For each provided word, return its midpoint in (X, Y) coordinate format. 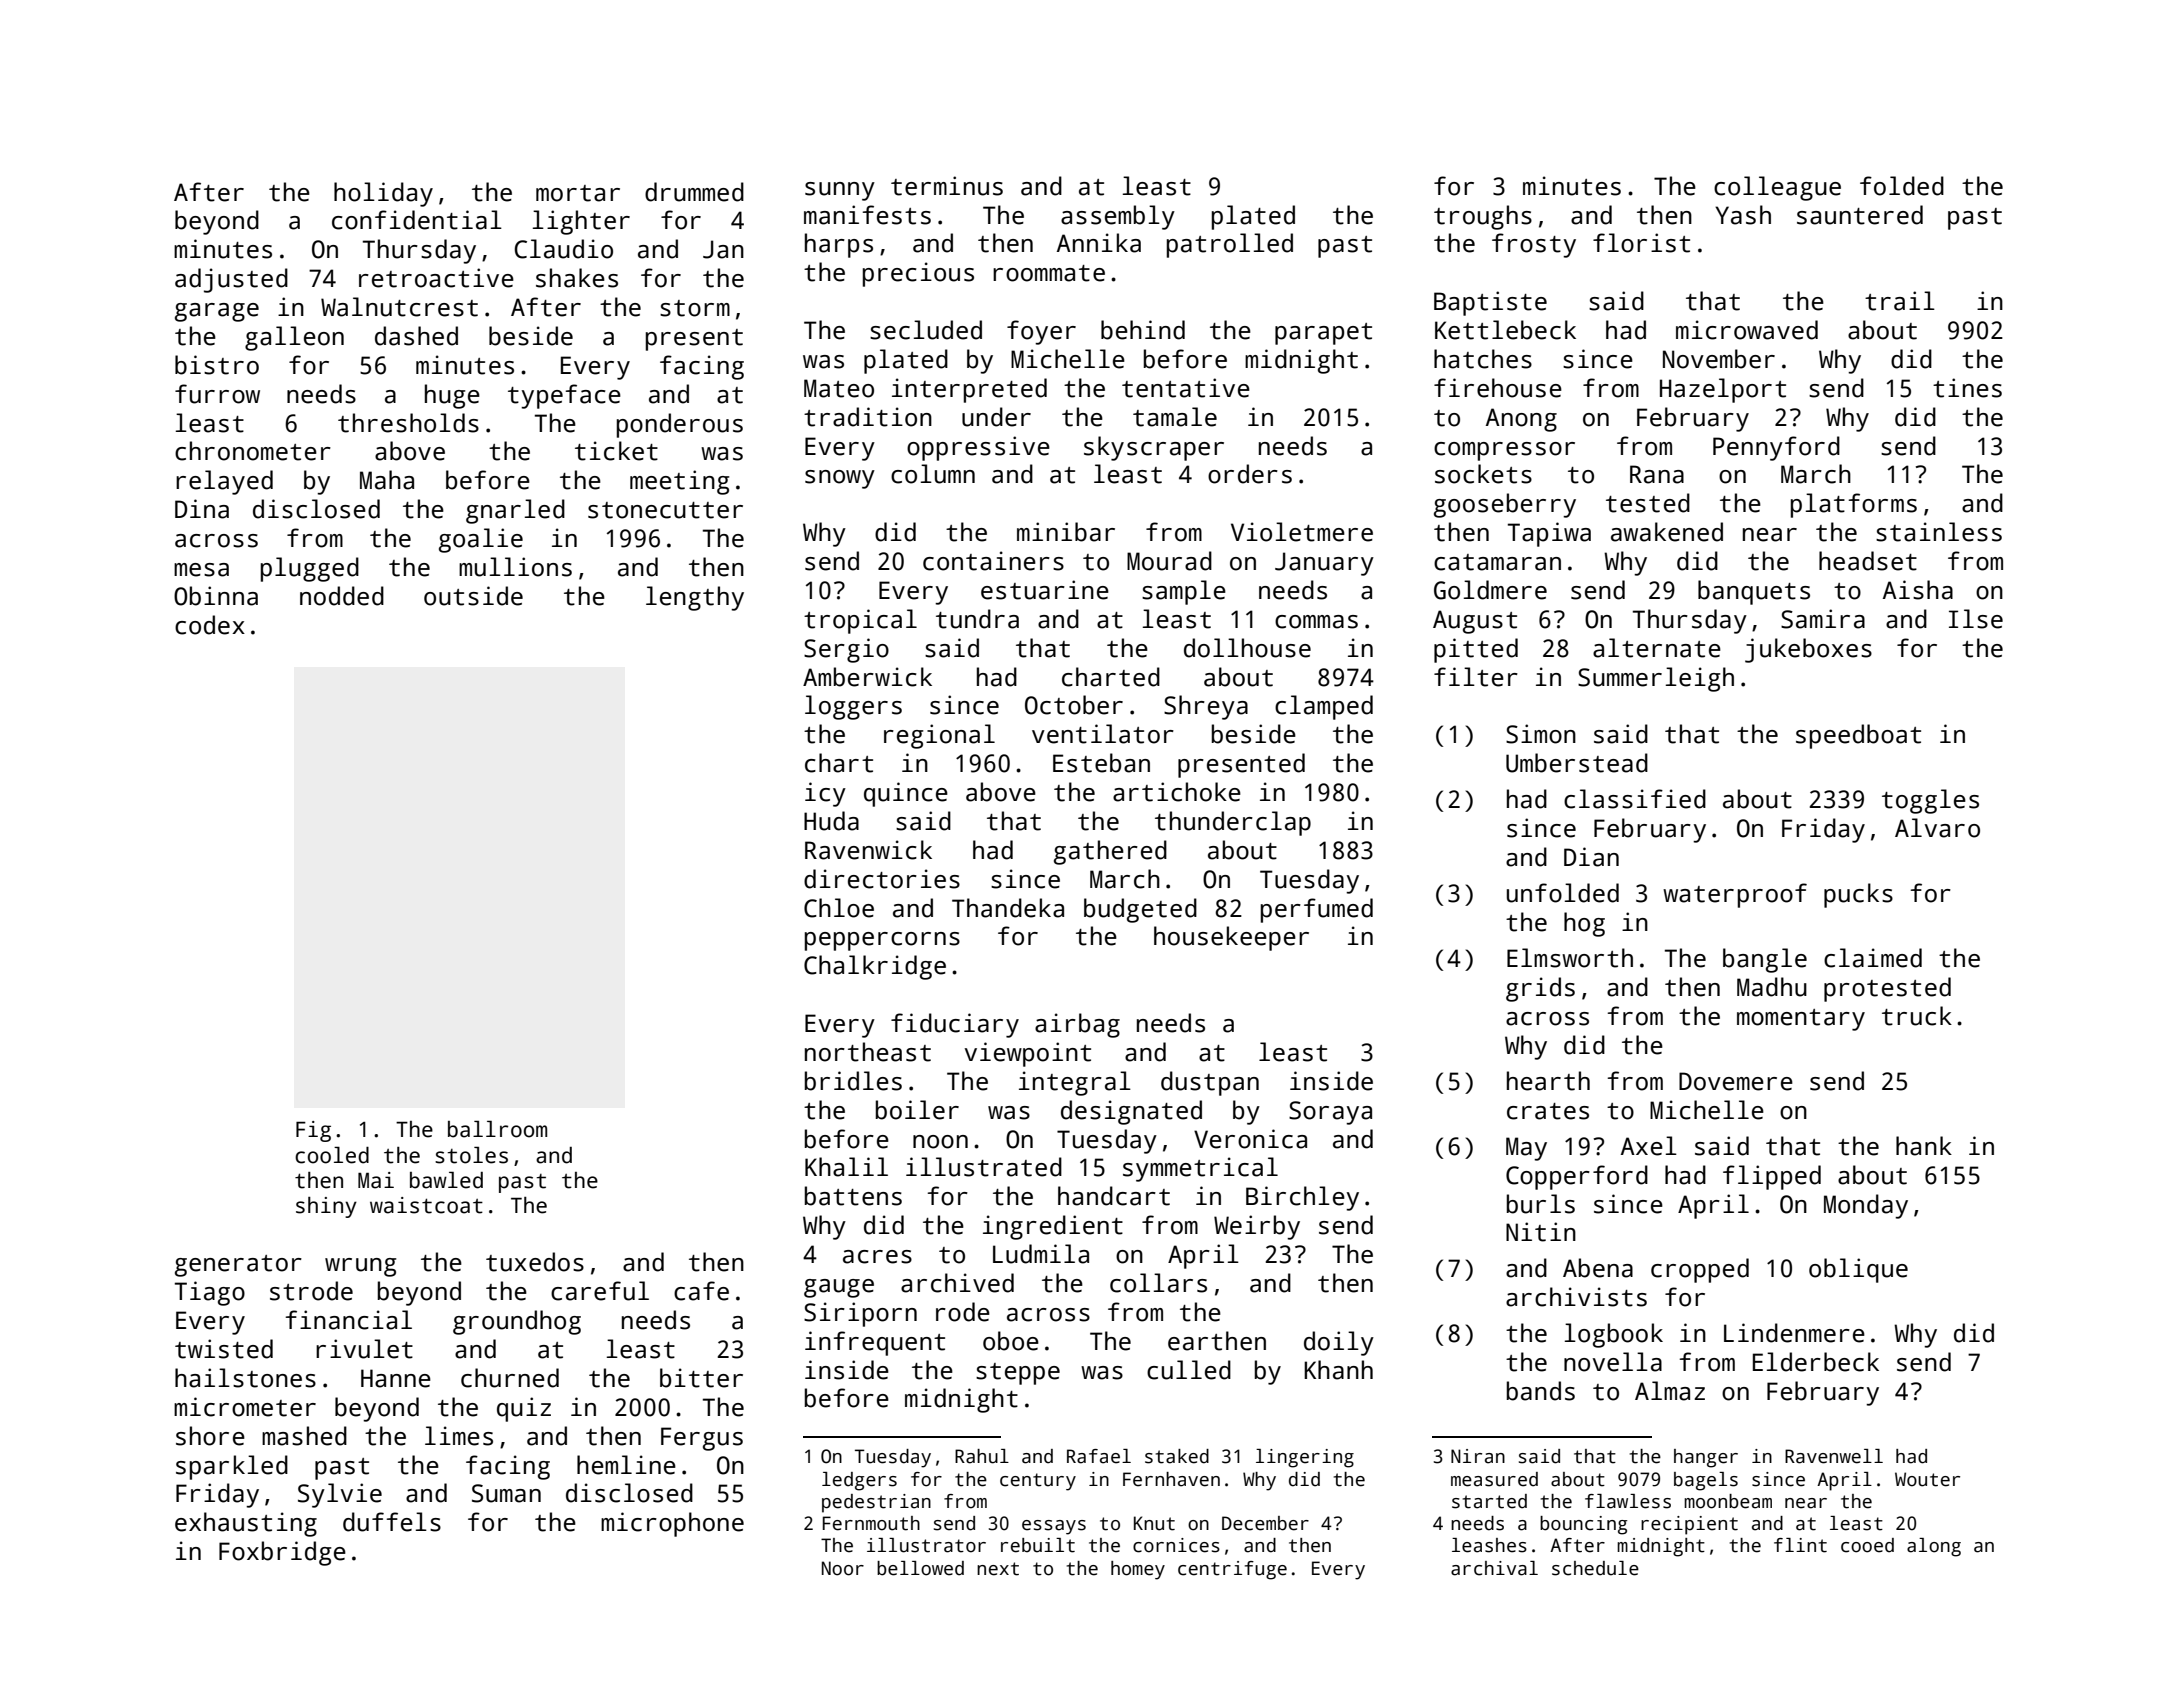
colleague (1777, 188)
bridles (853, 1081)
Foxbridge (282, 1553)
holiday (383, 194)
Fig (313, 1131)
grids (1540, 989)
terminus (947, 186)
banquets (1754, 592)
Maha (387, 480)
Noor (843, 1568)
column (933, 474)
